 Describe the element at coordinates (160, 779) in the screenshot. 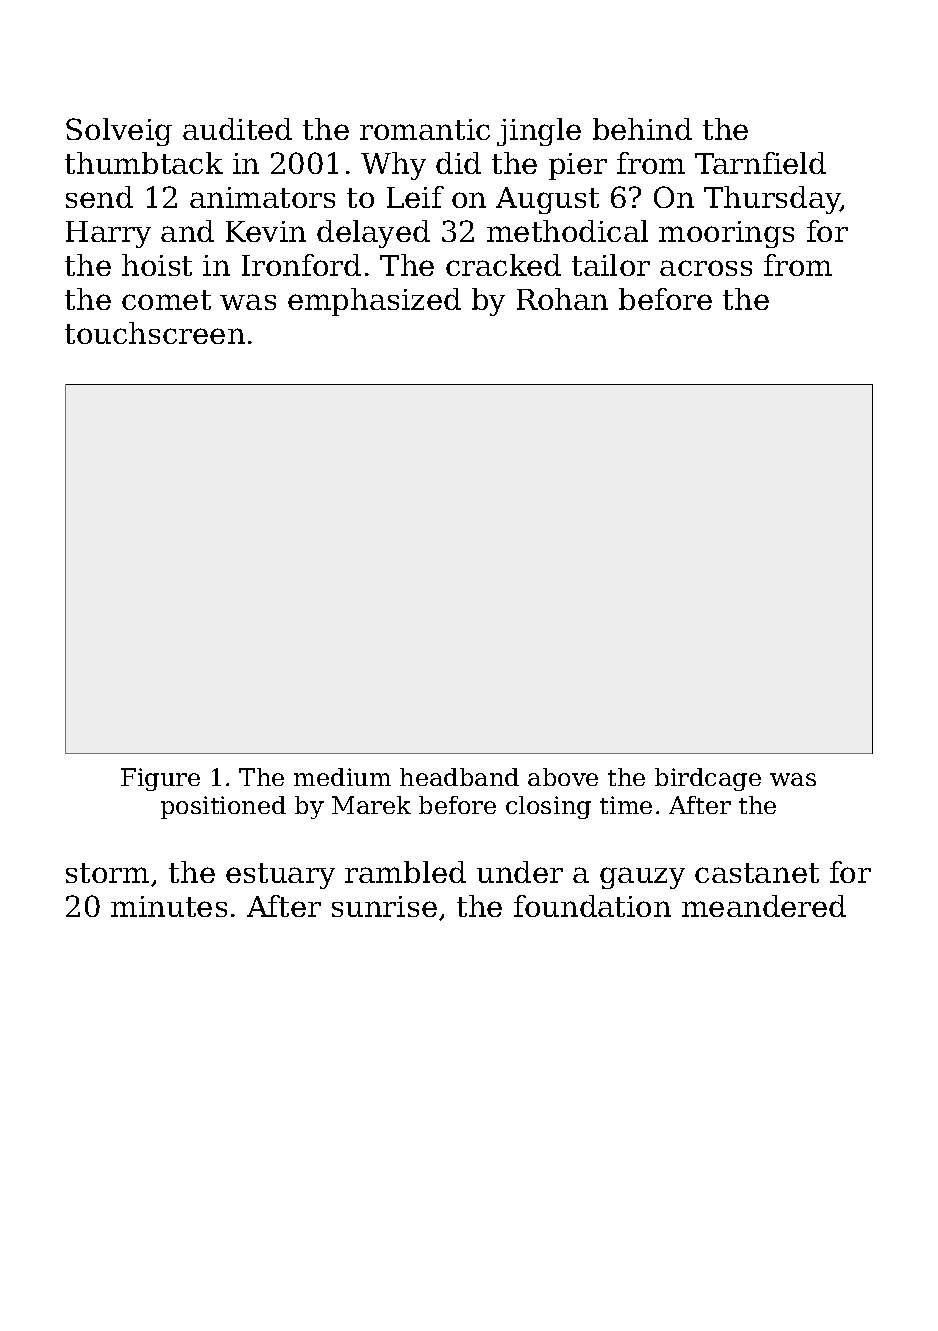

I see `Figure` at that location.
